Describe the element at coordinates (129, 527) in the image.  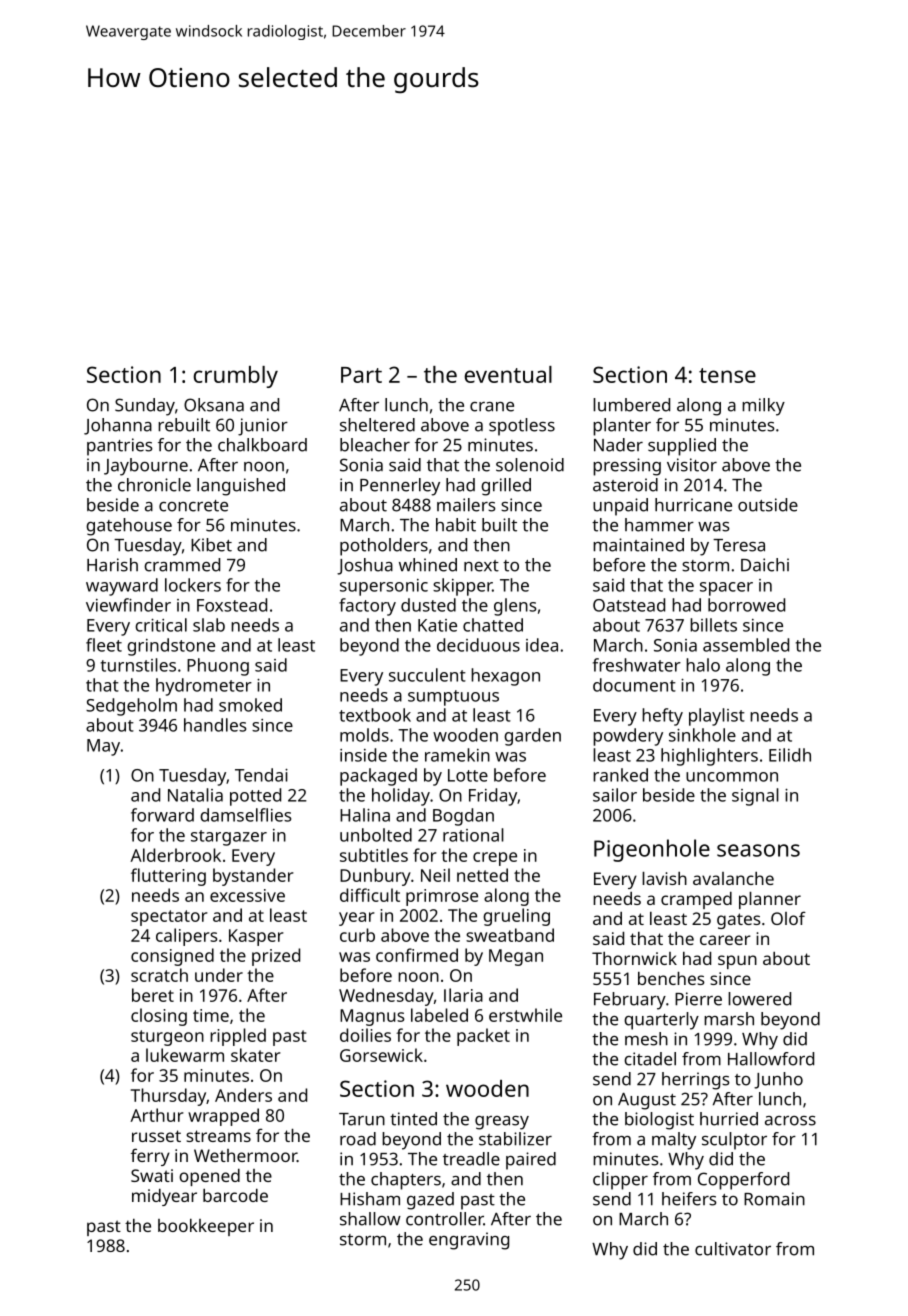
I see `gatehouse` at that location.
